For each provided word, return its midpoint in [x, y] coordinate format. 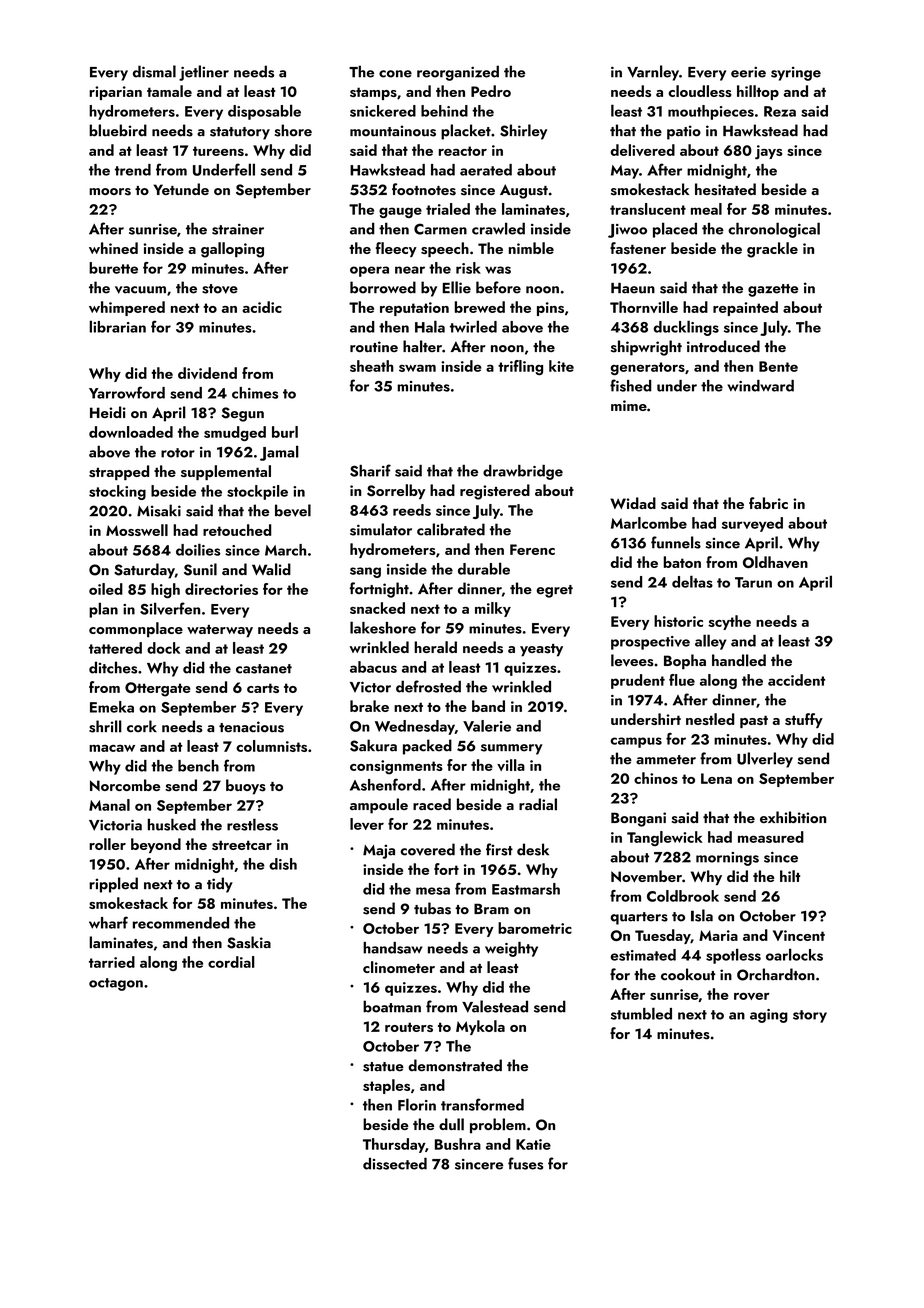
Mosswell [137, 530]
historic [678, 621]
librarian [117, 326]
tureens [218, 151]
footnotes [424, 189]
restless [252, 824]
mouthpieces [711, 112]
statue [383, 1067]
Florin [417, 1104]
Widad [633, 503]
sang [365, 572]
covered [428, 849]
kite [561, 366]
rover [752, 996]
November [646, 876]
